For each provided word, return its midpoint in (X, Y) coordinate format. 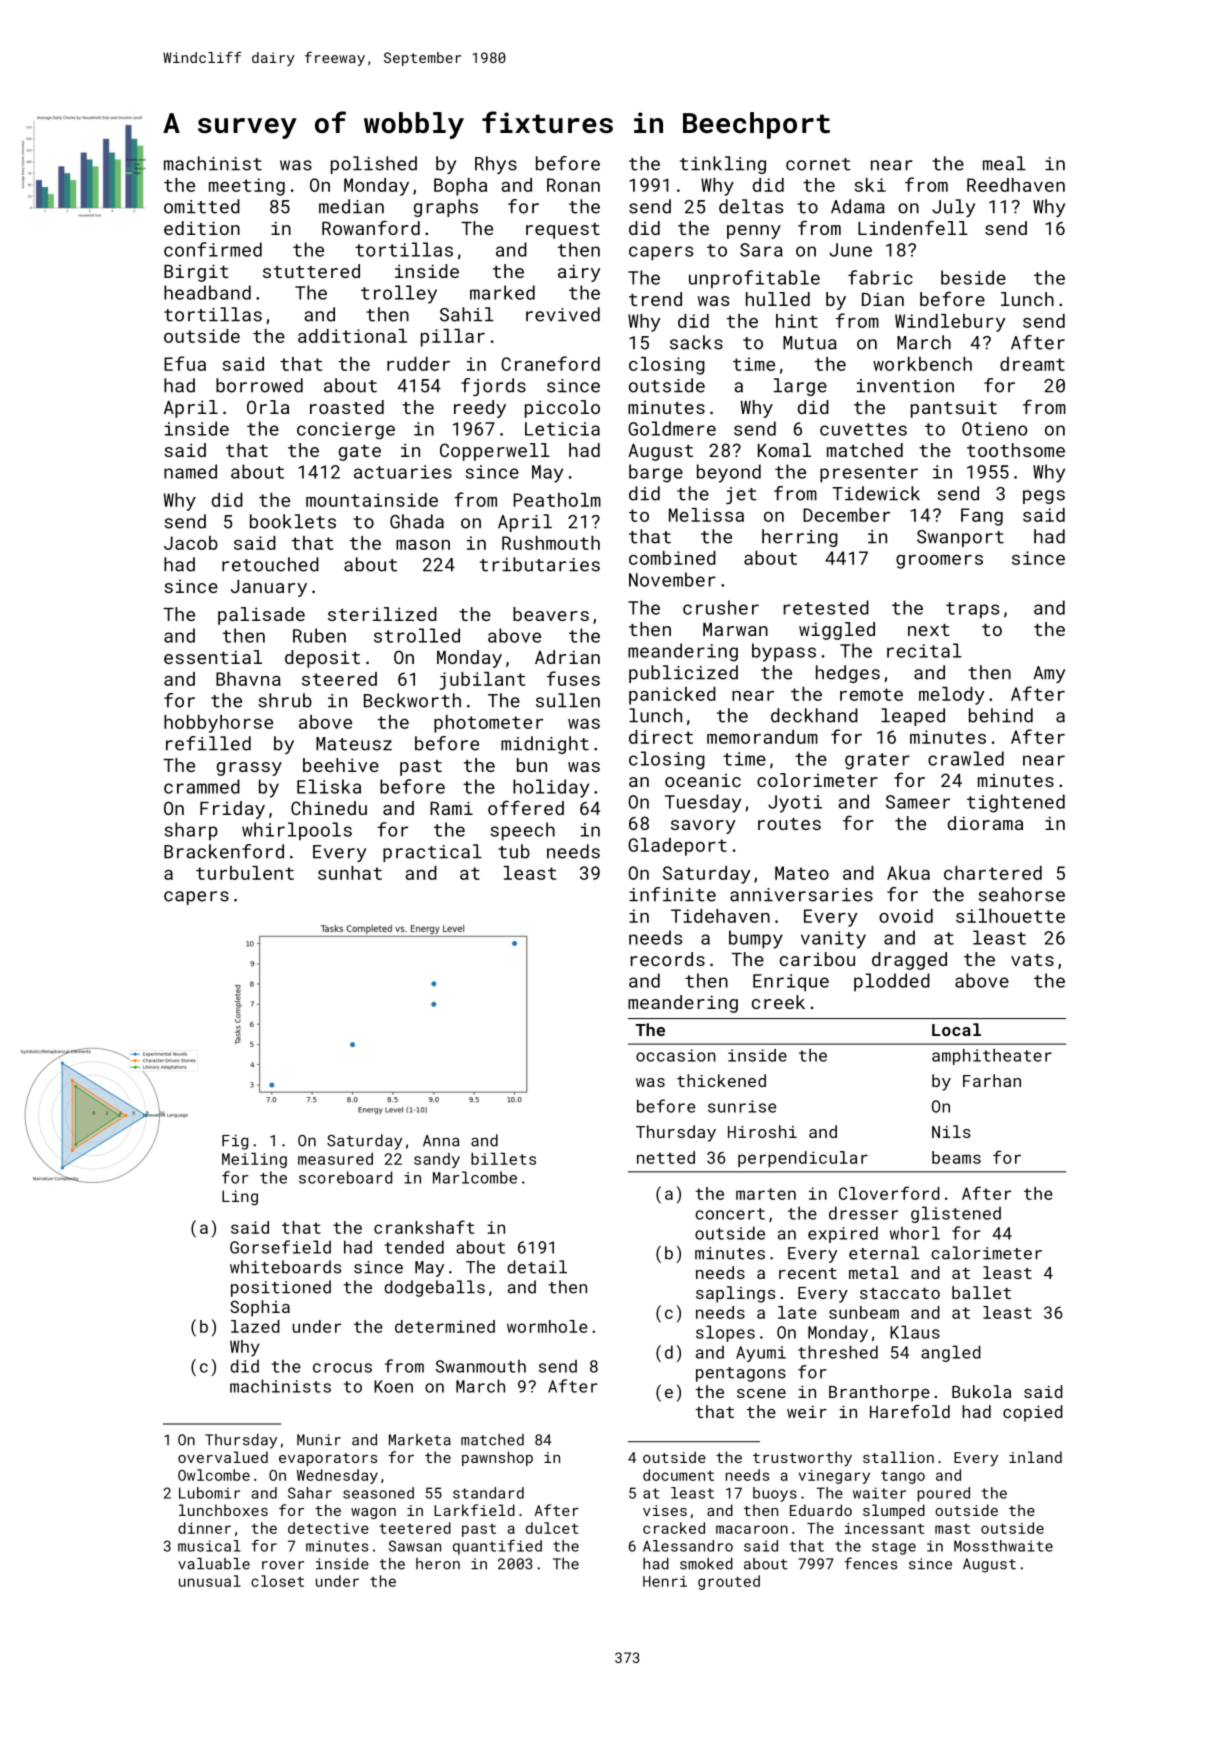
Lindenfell (913, 227)
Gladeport (677, 847)
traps (972, 610)
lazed (255, 1326)
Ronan (573, 185)
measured (335, 1159)
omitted (202, 206)
